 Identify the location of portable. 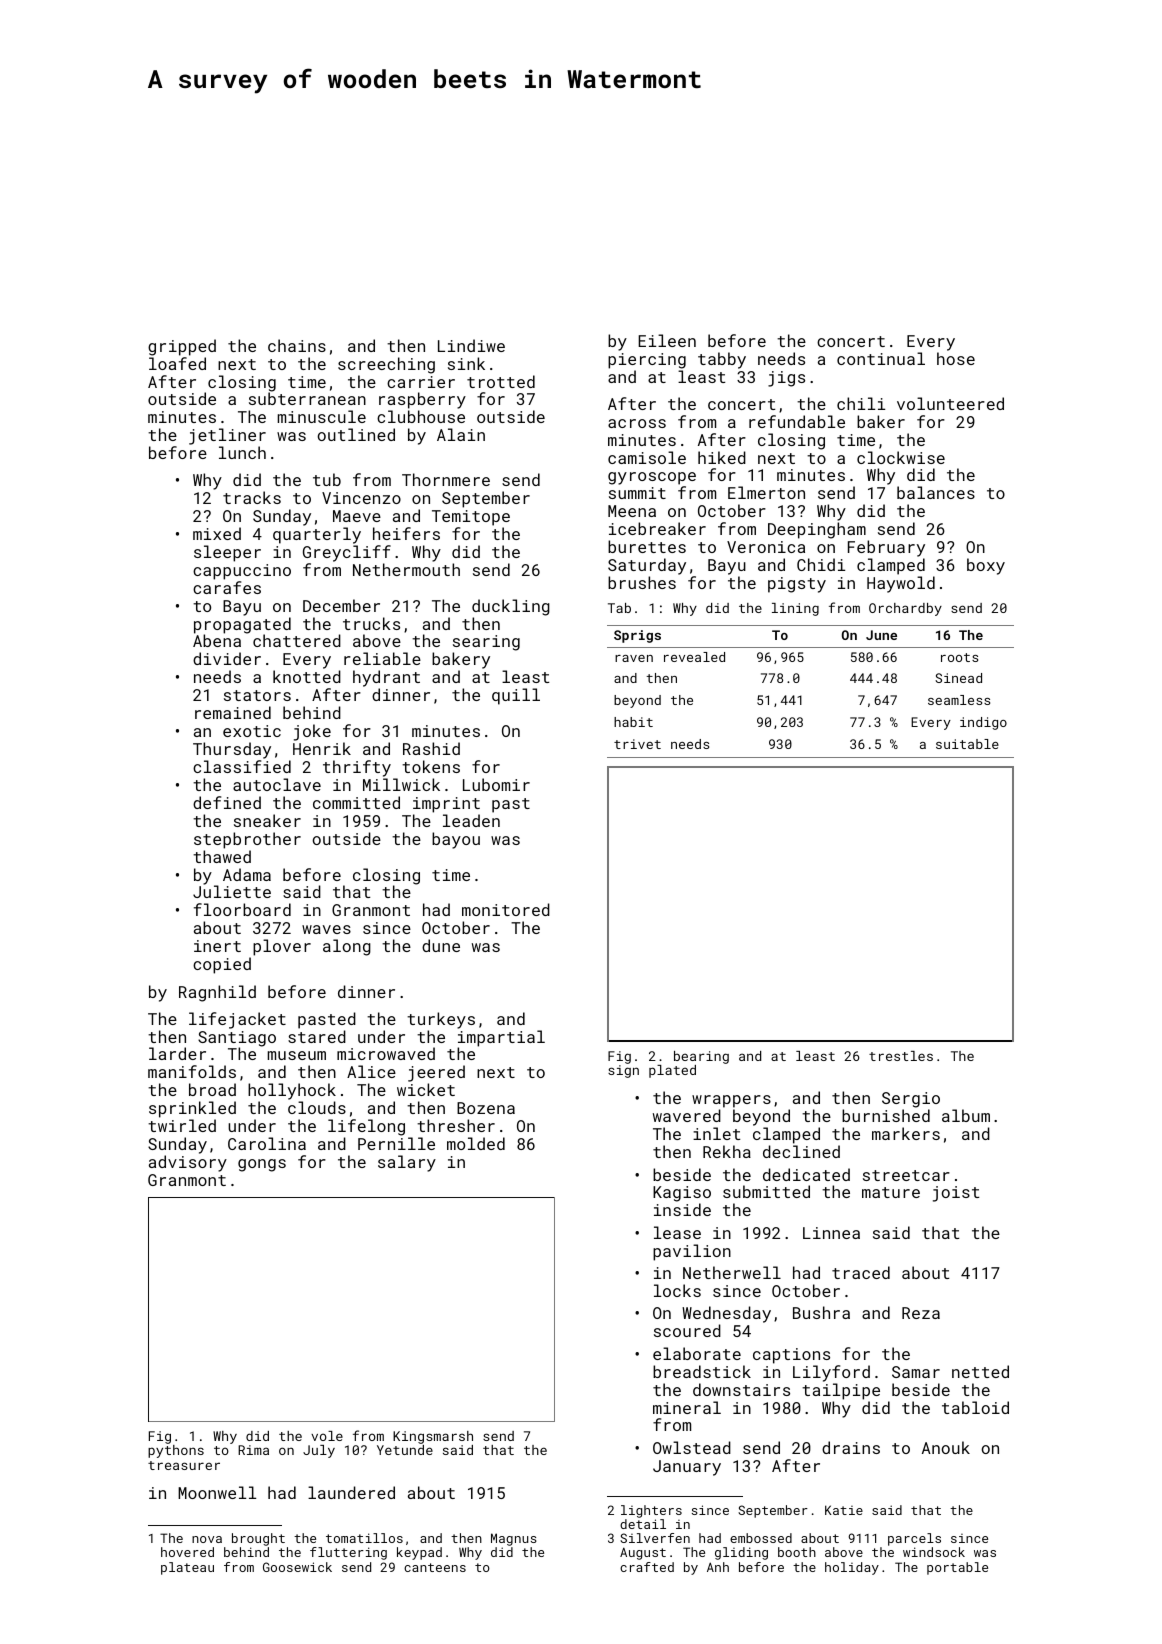
(957, 1568).
